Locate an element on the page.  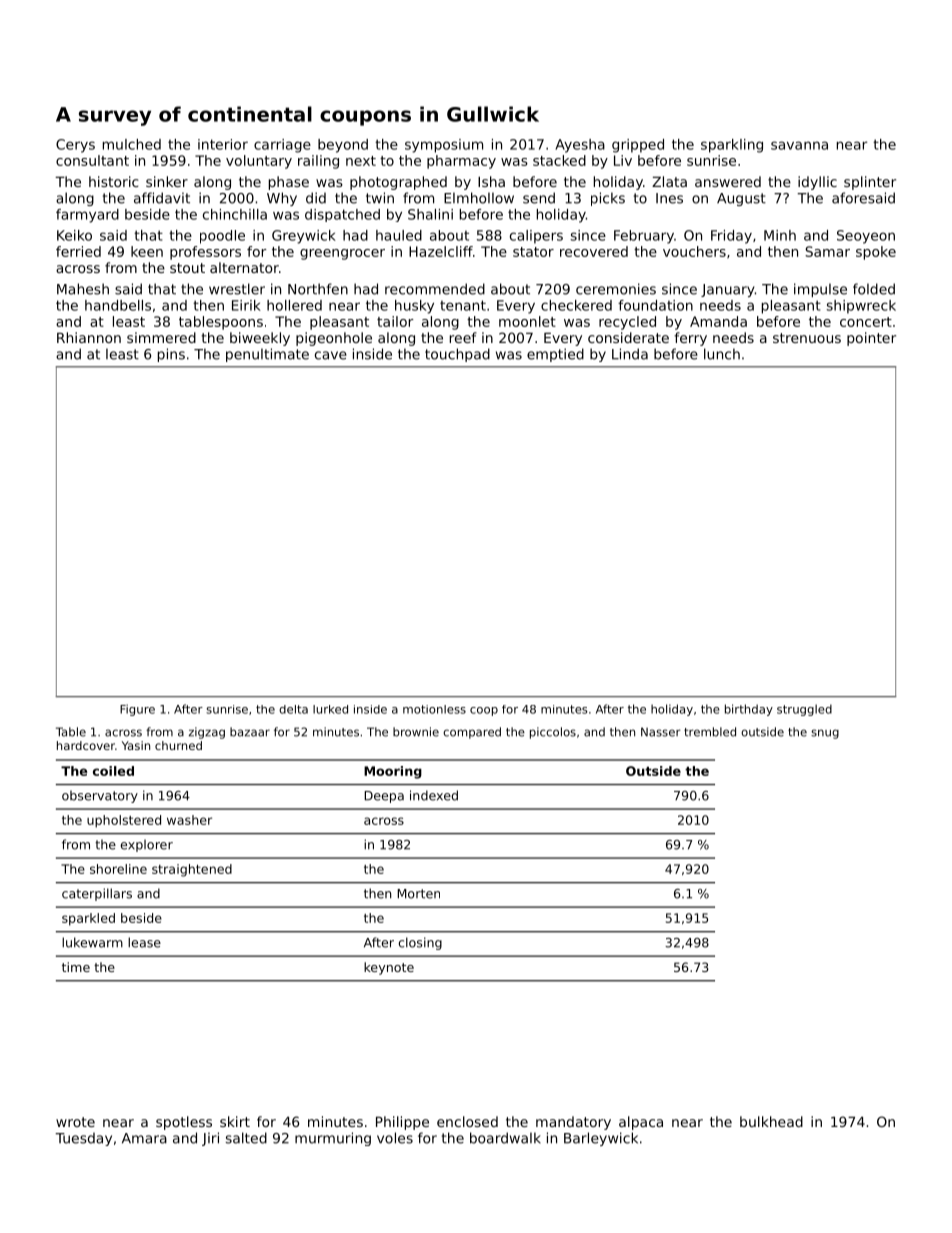
touchpad is located at coordinates (457, 355).
